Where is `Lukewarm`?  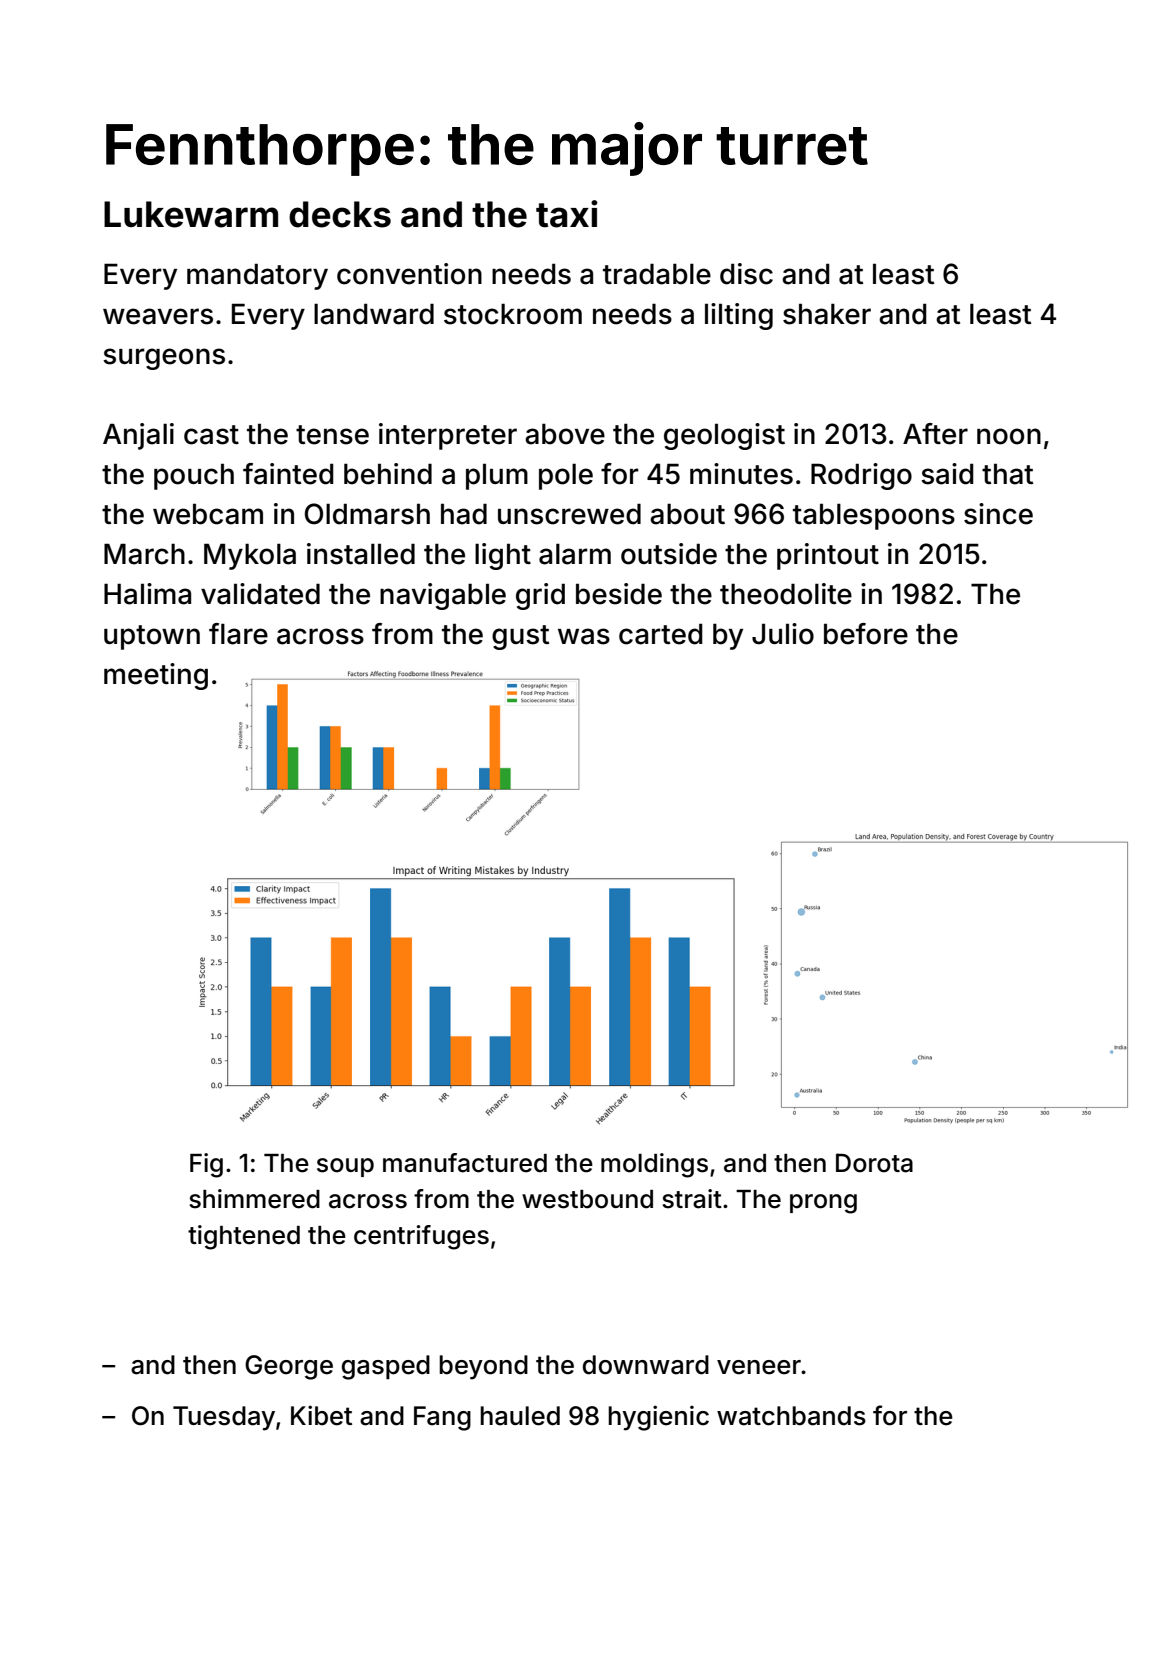
Lukewarm is located at coordinates (191, 214).
